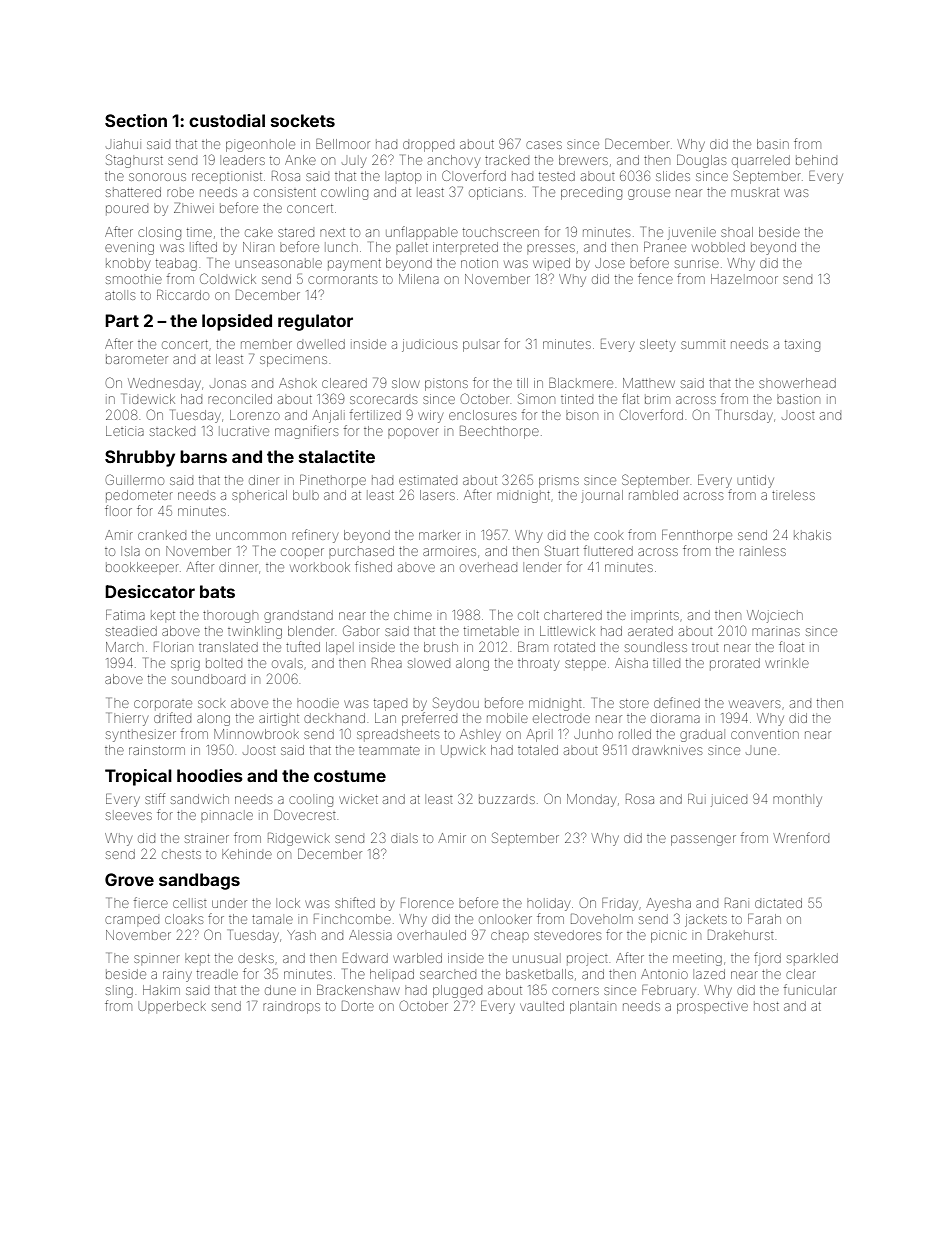 The width and height of the page is (952, 1233). What do you see at coordinates (705, 648) in the page?
I see `trout` at bounding box center [705, 648].
